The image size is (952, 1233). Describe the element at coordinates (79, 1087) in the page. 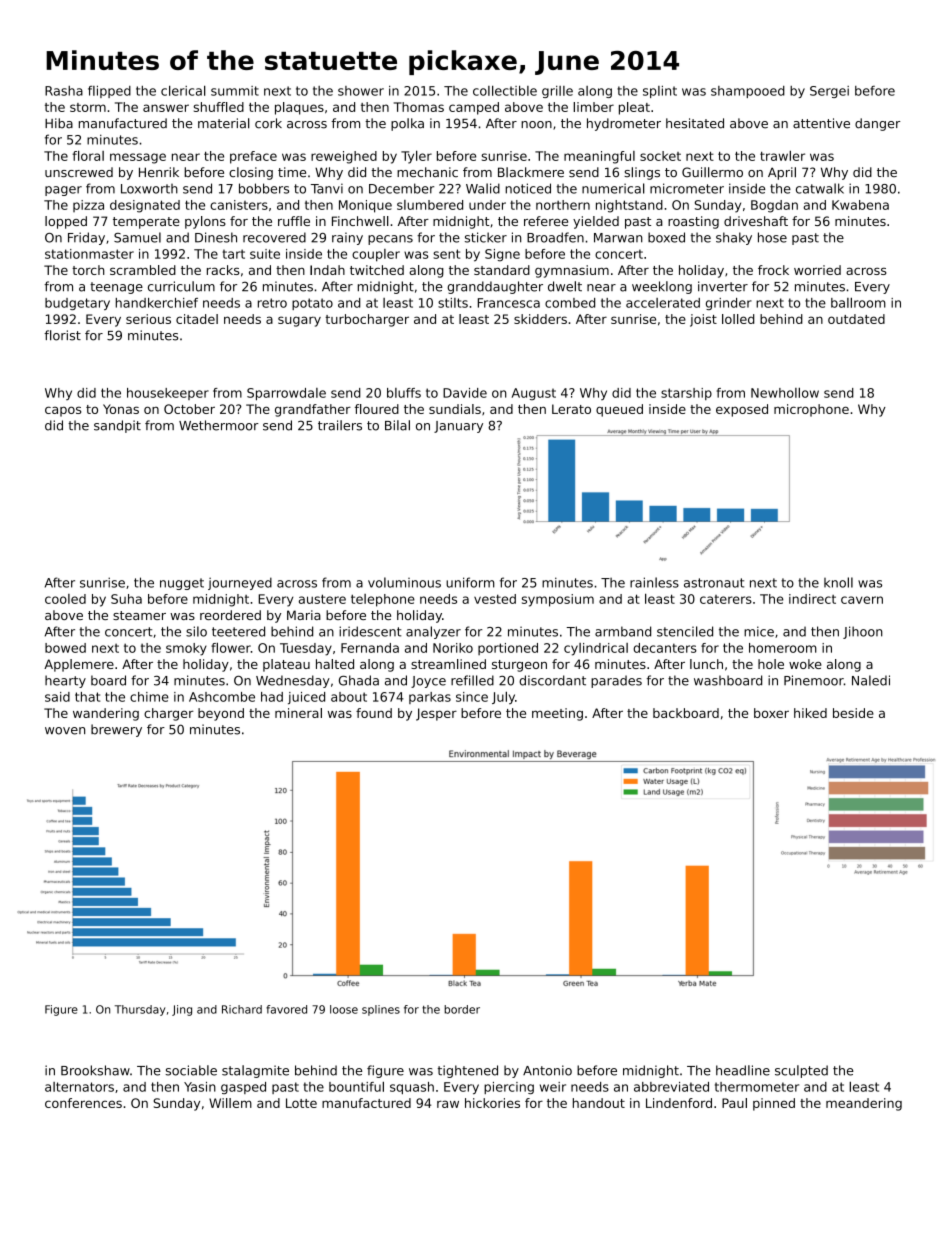

I see `alternators` at that location.
